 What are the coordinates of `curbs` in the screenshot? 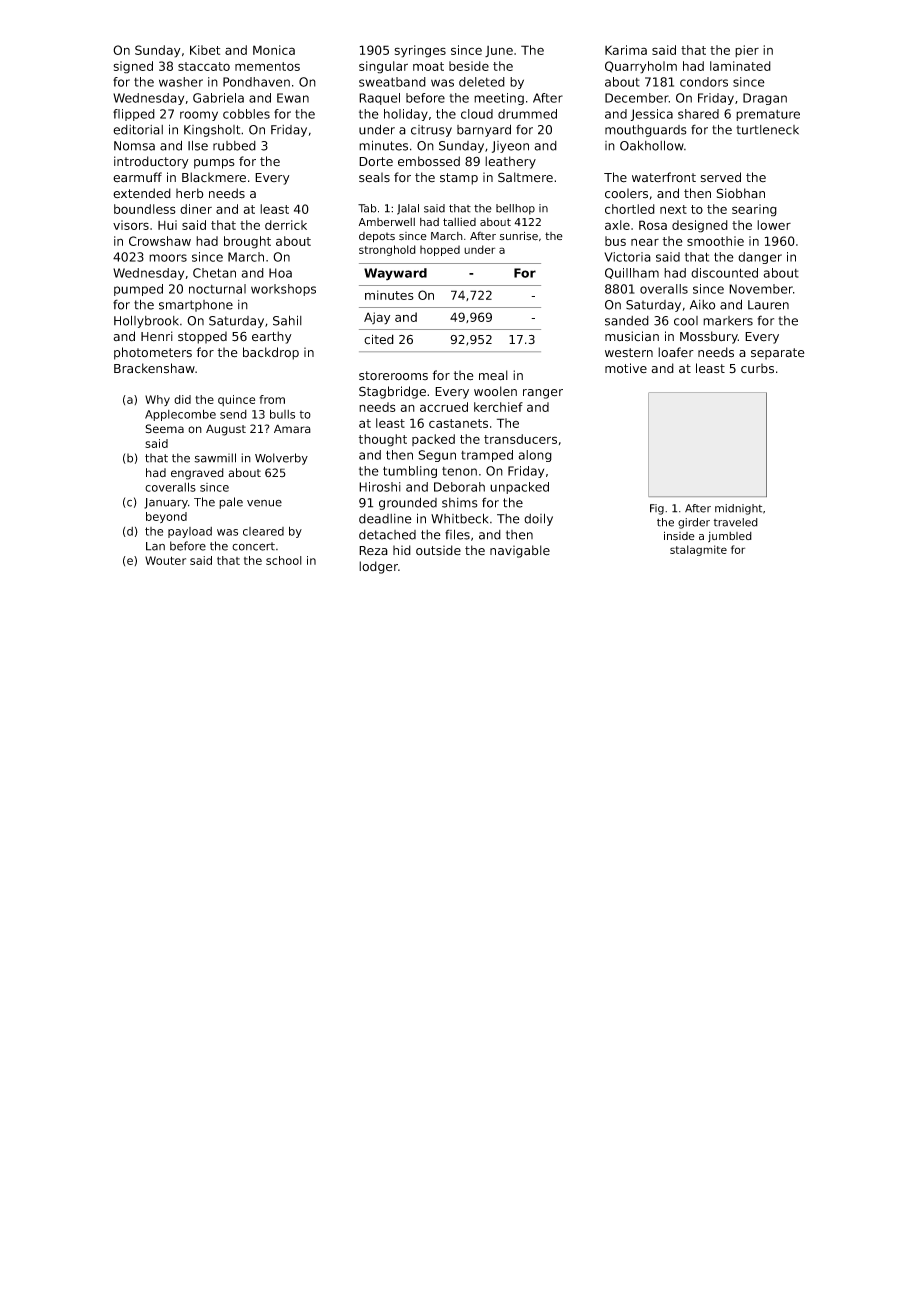 It's located at (757, 368).
